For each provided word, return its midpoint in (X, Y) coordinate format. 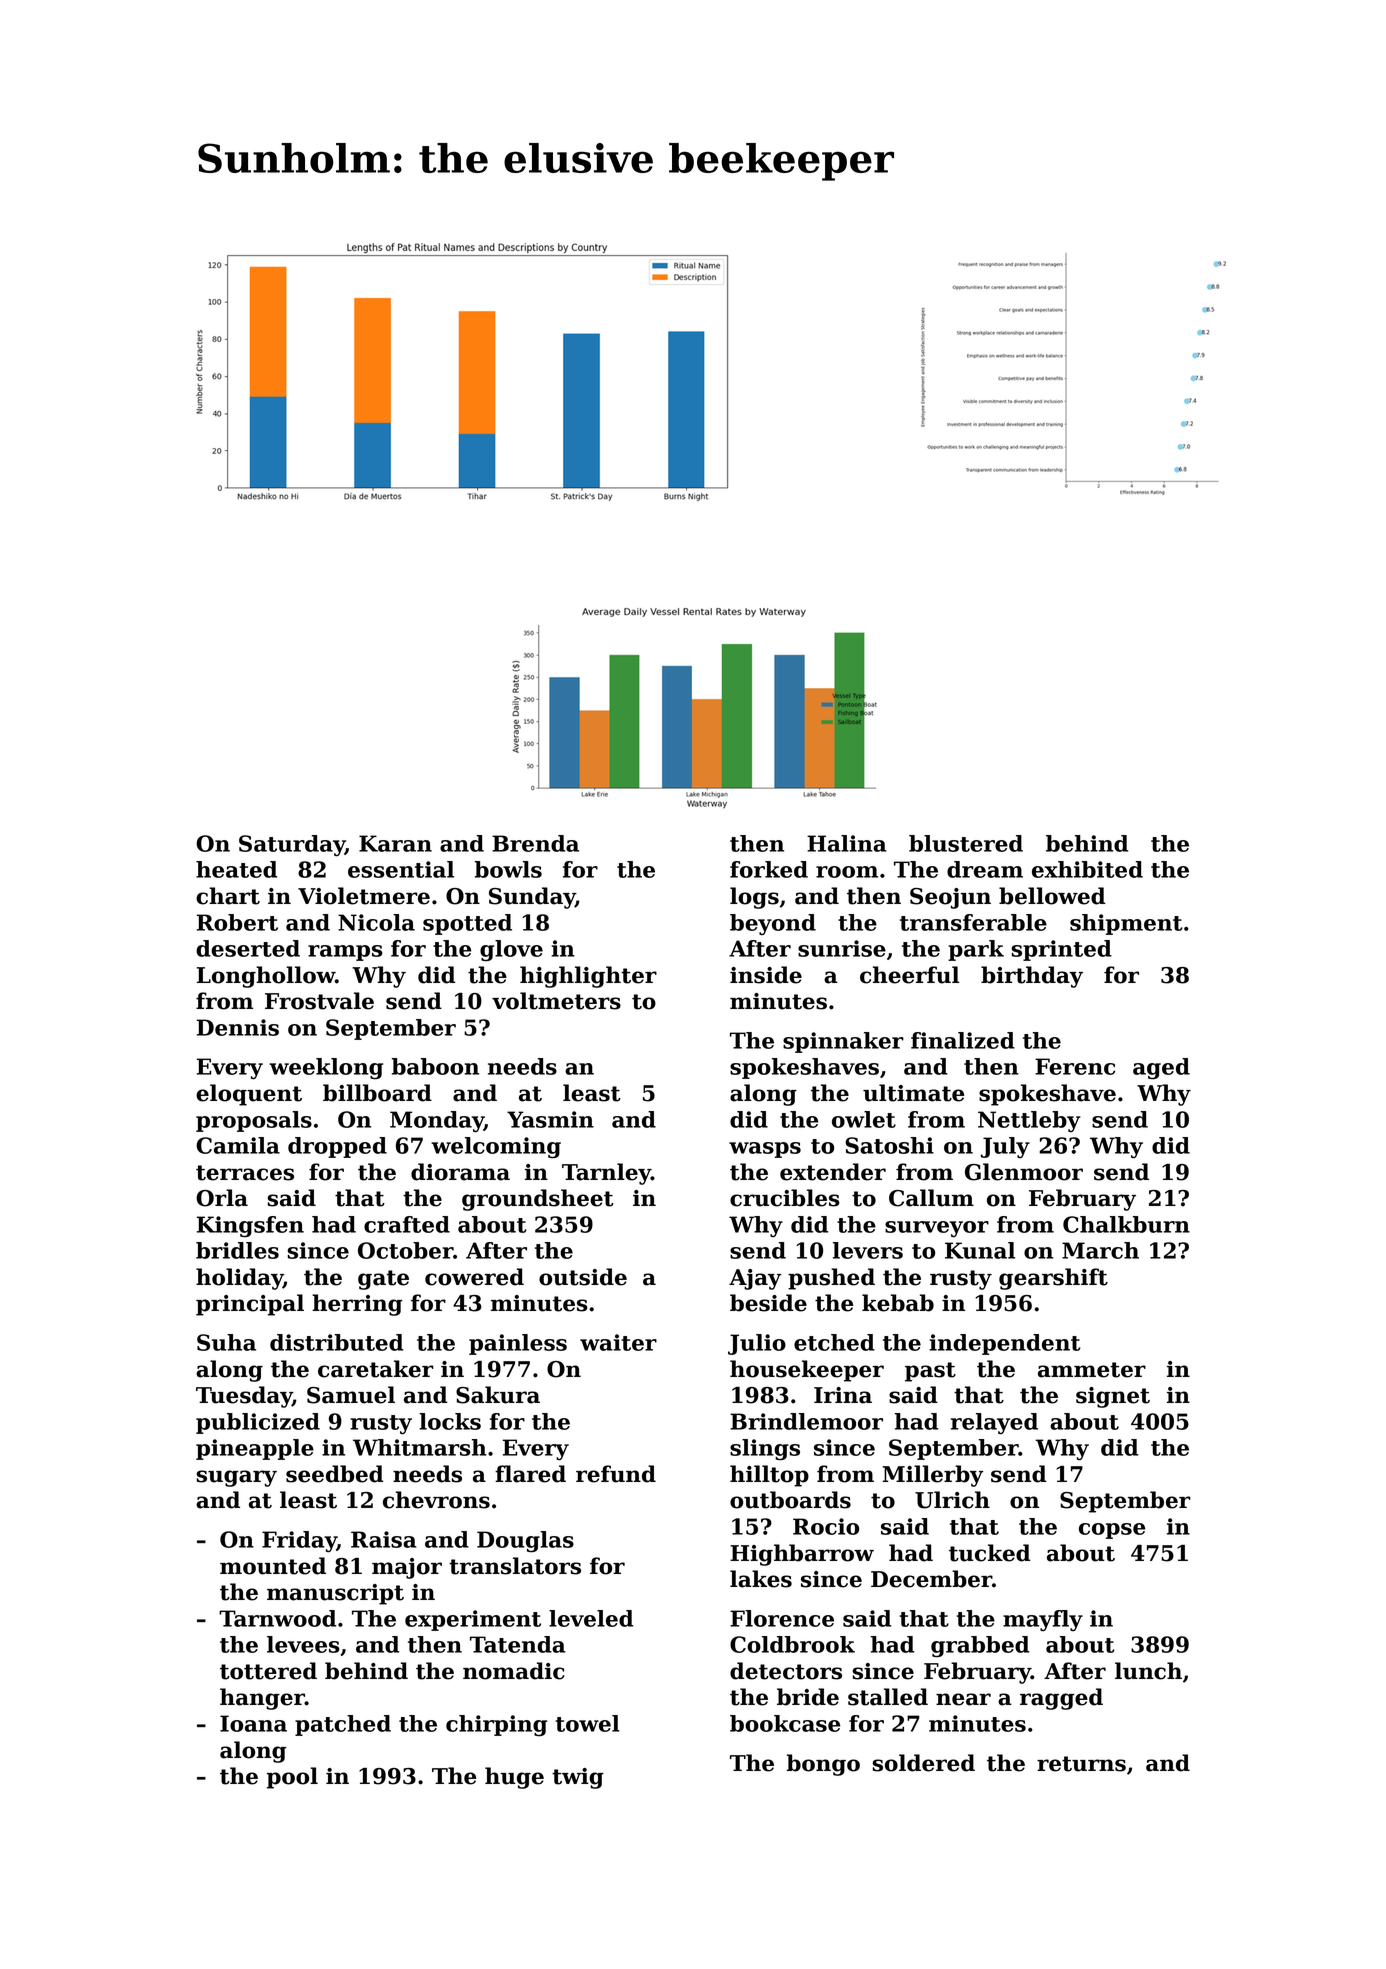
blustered (966, 843)
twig (578, 1778)
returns (1081, 1764)
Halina (847, 843)
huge (514, 1778)
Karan (395, 843)
